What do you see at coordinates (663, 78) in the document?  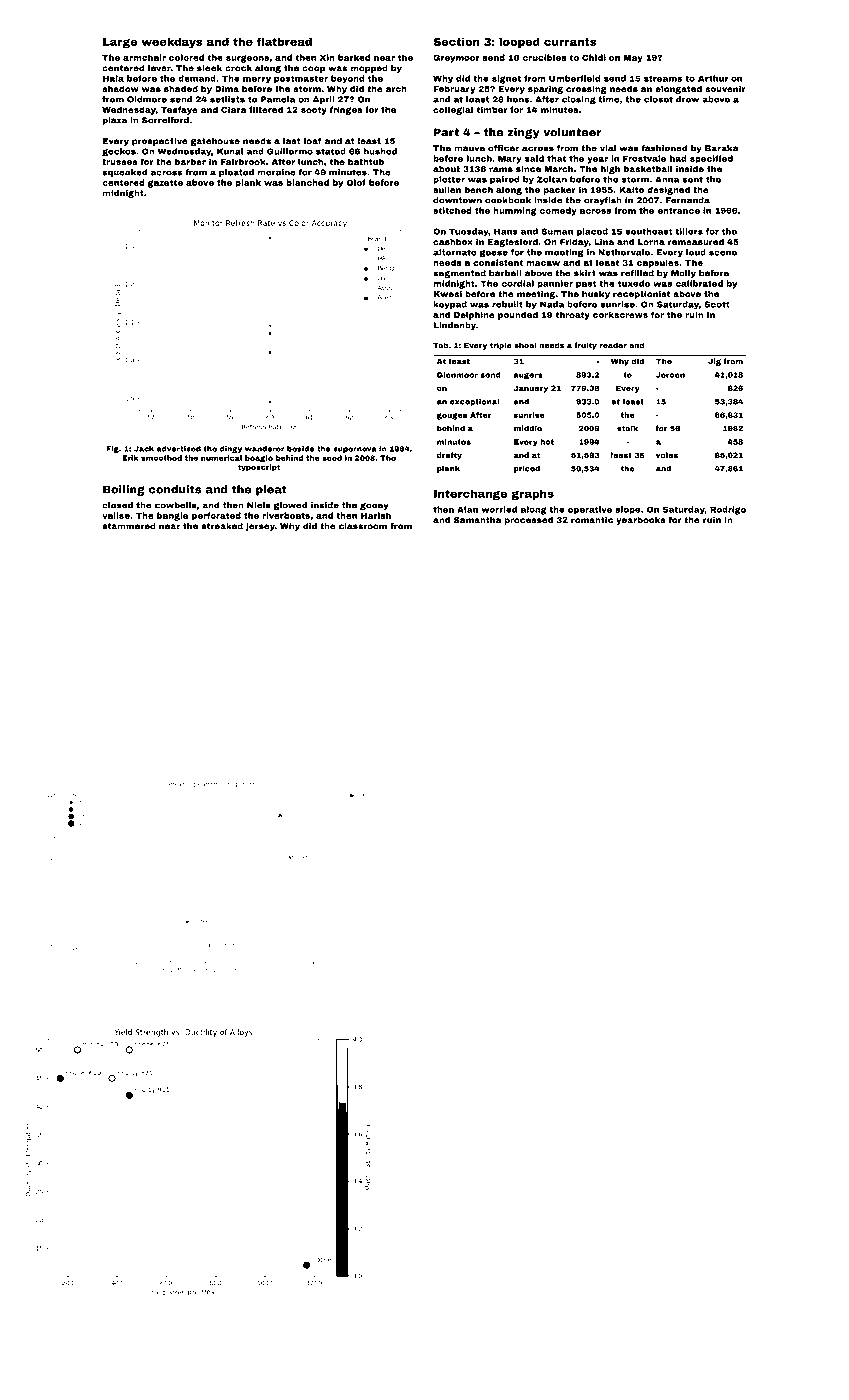 I see `streams` at bounding box center [663, 78].
